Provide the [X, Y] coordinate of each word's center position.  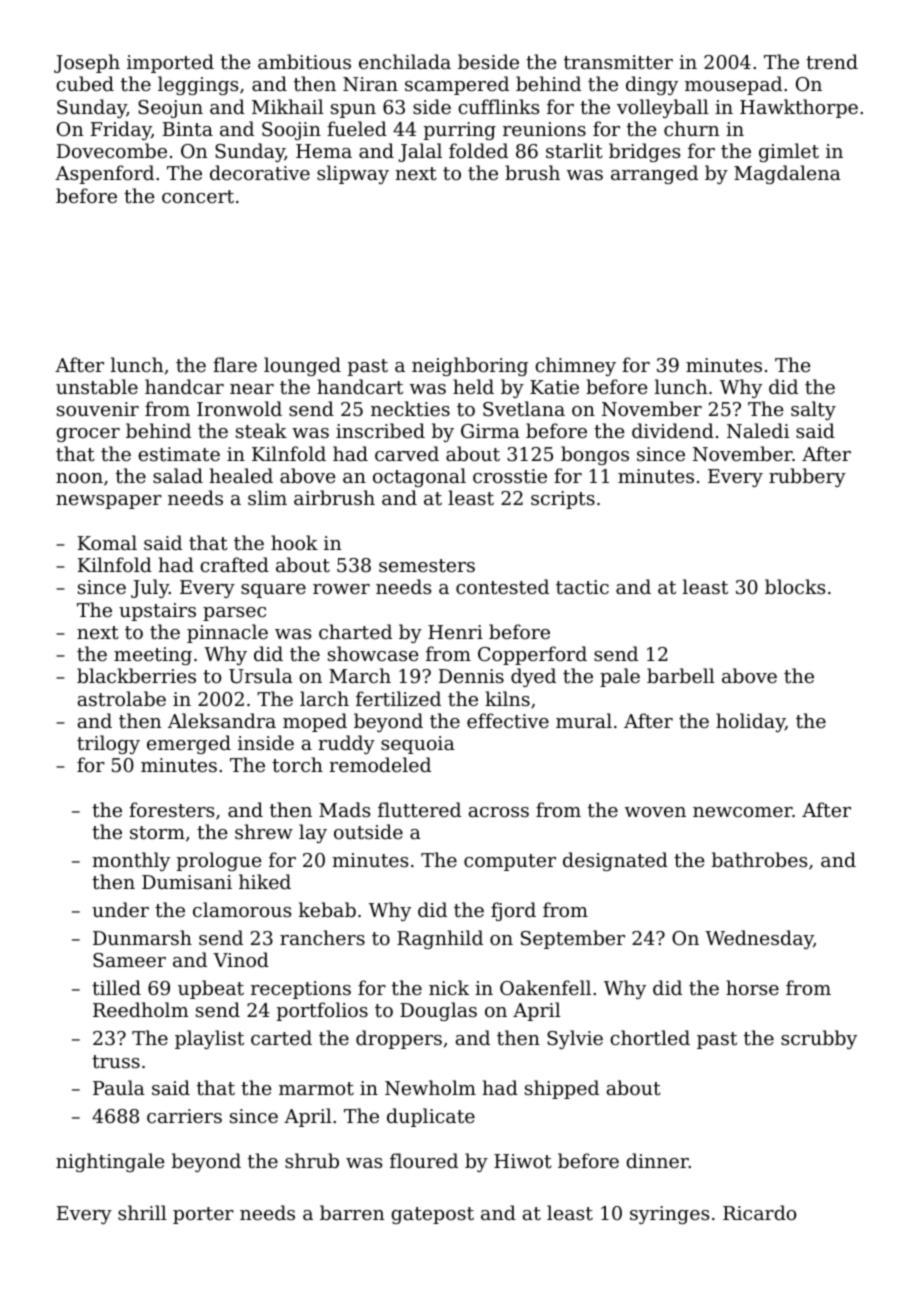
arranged [654, 174]
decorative [260, 172]
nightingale [110, 1162]
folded [478, 150]
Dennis [471, 676]
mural [584, 720]
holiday [750, 722]
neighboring [470, 366]
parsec [234, 614]
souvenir [98, 409]
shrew [264, 831]
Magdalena [787, 174]
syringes [669, 1215]
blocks [795, 586]
